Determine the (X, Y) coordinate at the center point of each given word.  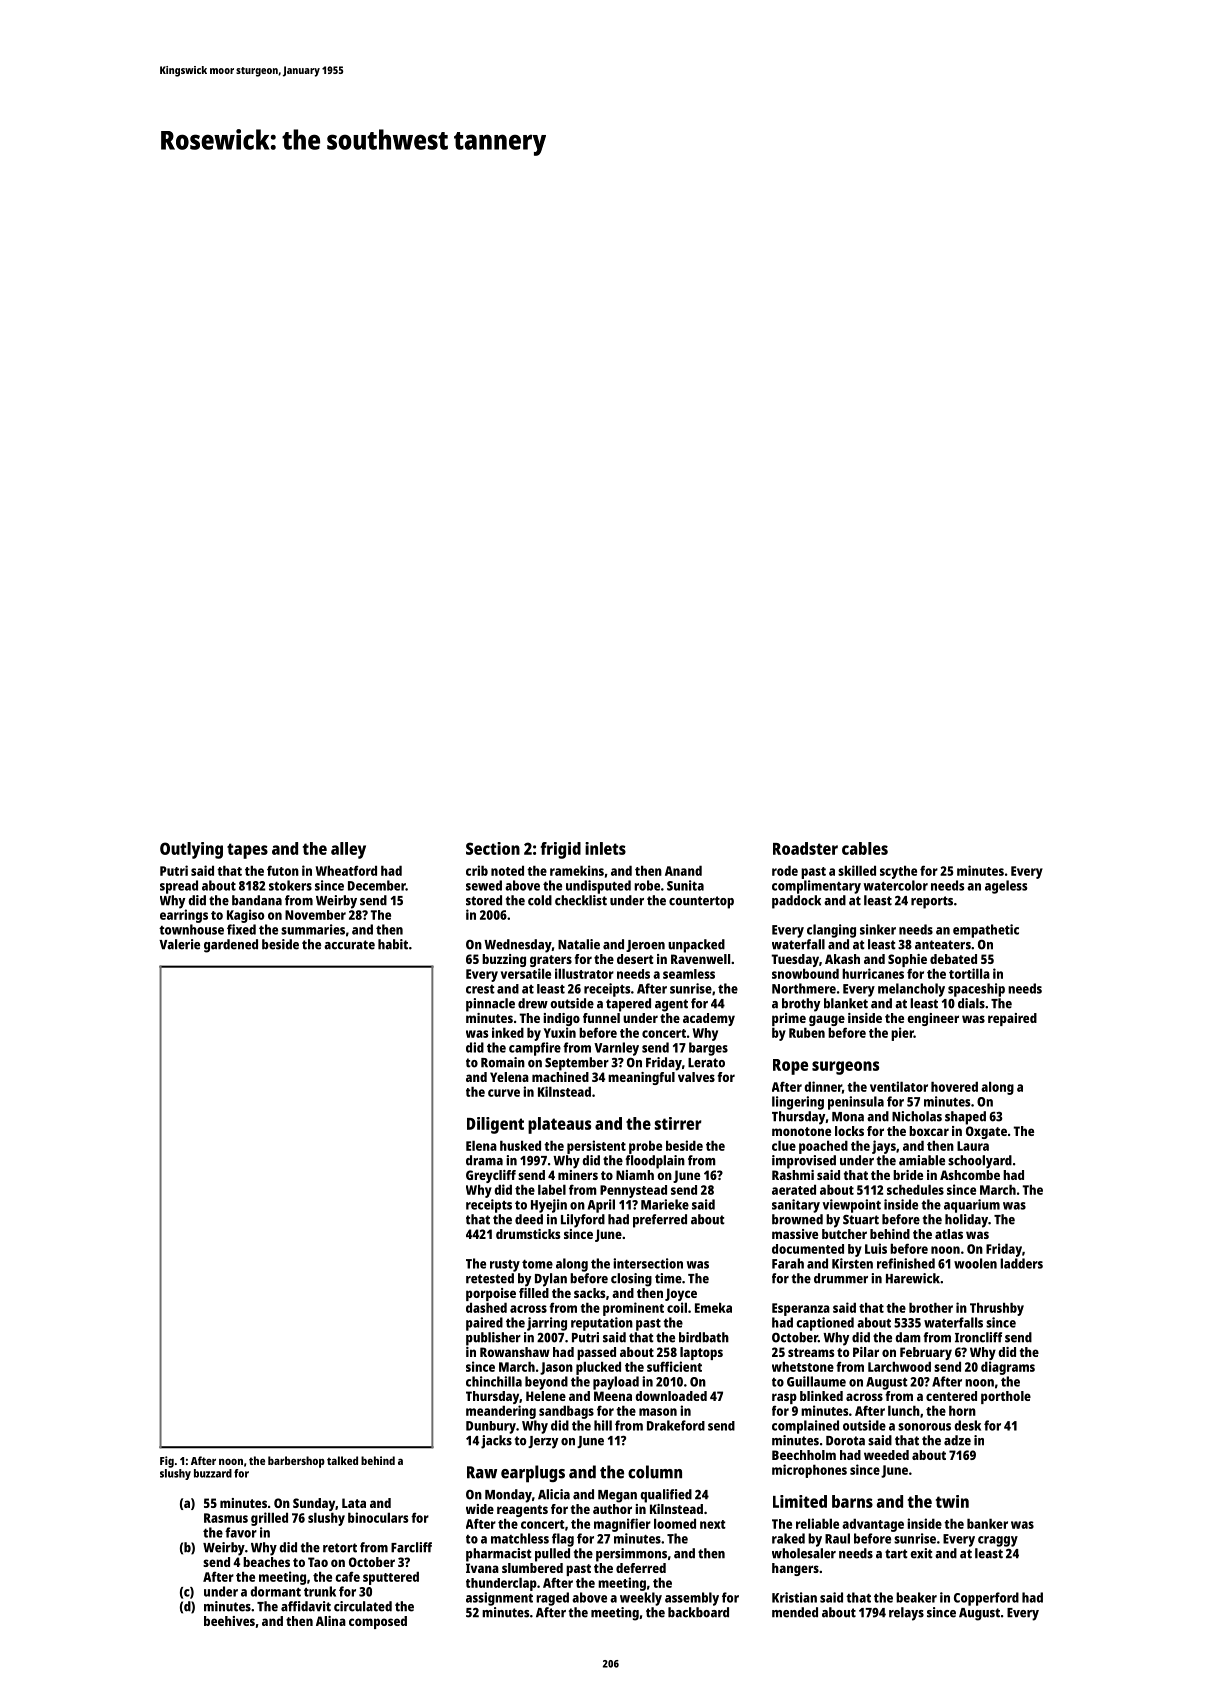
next (713, 1524)
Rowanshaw (515, 1352)
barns (852, 1501)
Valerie (179, 944)
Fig (167, 1462)
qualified (666, 1496)
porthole (1006, 1397)
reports (932, 902)
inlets (605, 848)
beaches (266, 1562)
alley (348, 850)
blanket (846, 1003)
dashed (486, 1307)
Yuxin (560, 1032)
